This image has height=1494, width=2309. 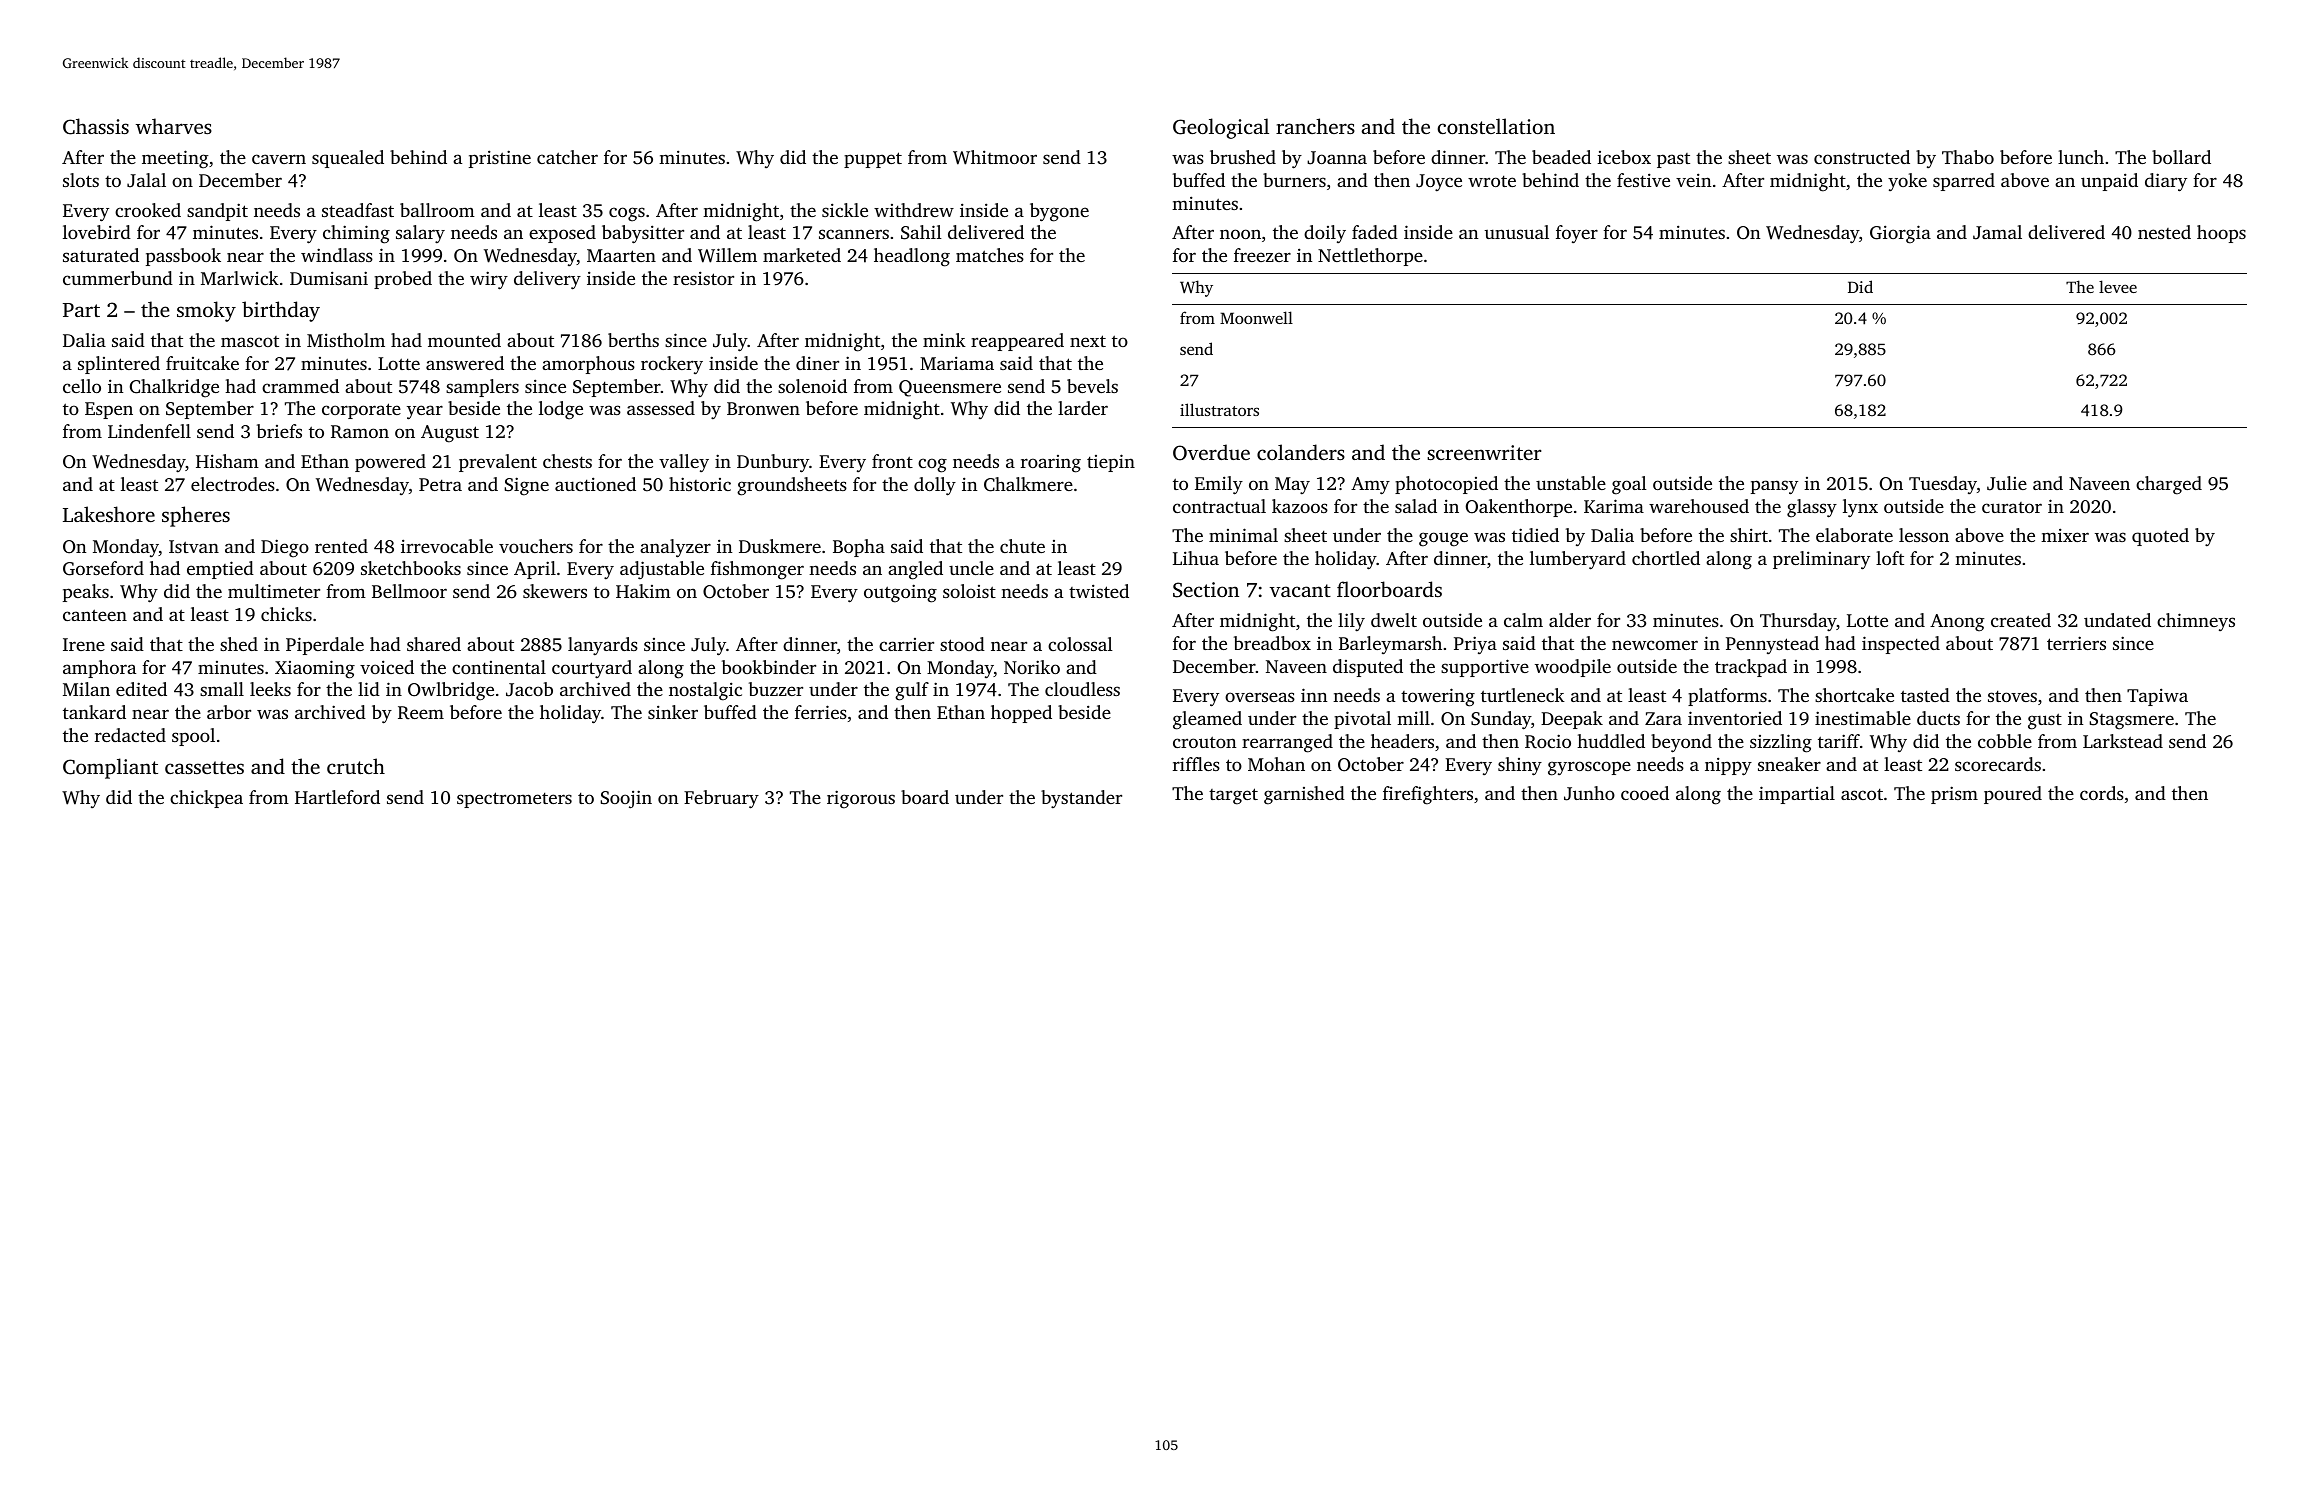 I want to click on saturated, so click(x=101, y=255).
